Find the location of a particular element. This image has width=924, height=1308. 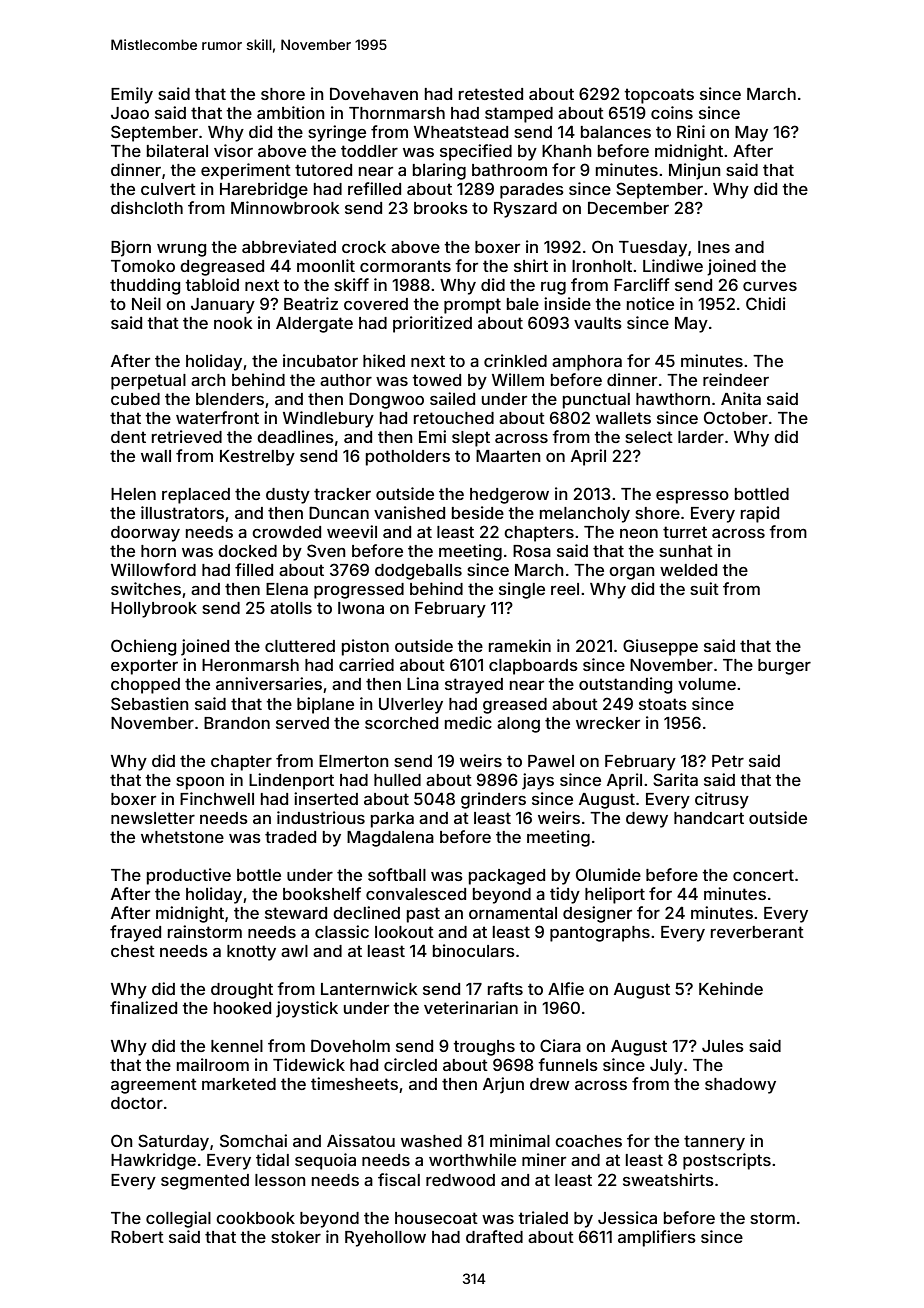

newsletter is located at coordinates (153, 818).
